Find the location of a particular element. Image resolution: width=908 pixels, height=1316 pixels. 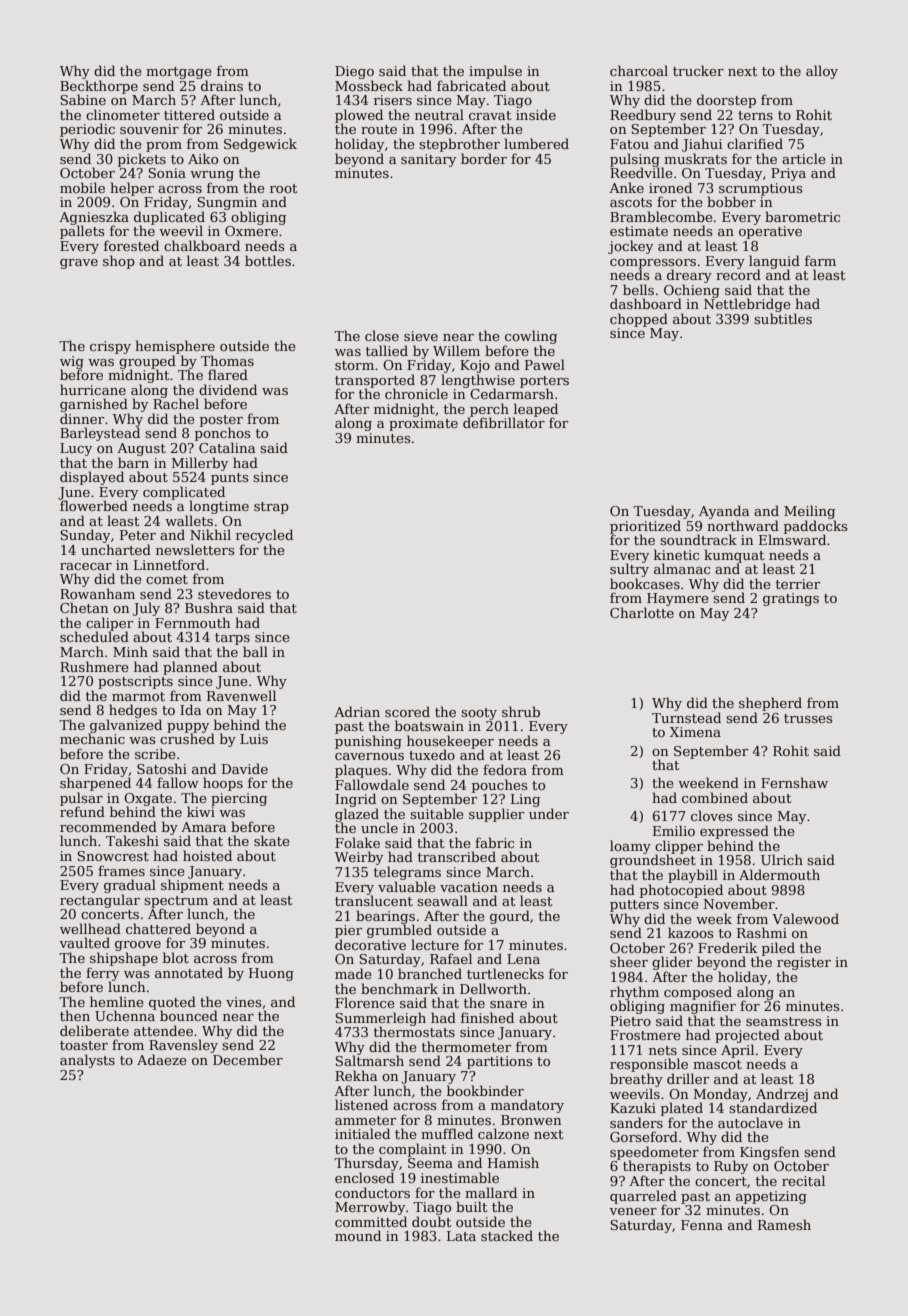

prom is located at coordinates (164, 147).
